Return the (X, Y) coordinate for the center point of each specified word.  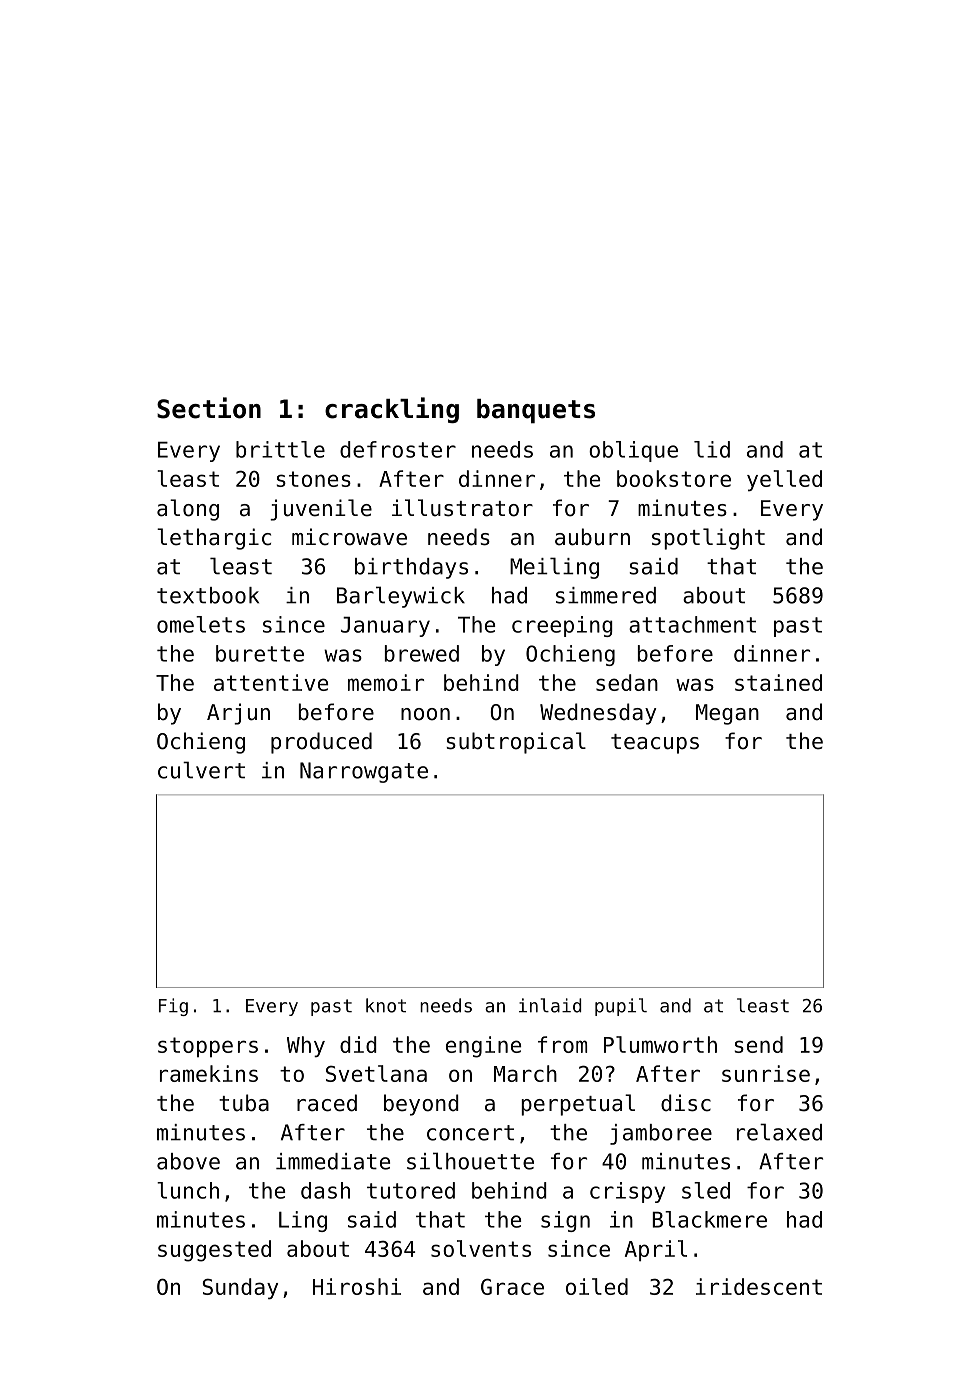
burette (260, 653)
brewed (422, 653)
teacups (655, 744)
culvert (201, 770)
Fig (173, 1007)
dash (325, 1190)
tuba (244, 1103)
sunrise (766, 1073)
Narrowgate (364, 772)
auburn (592, 537)
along (188, 510)
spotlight (708, 539)
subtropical (516, 743)
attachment (692, 624)
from (562, 1044)
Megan (727, 714)
